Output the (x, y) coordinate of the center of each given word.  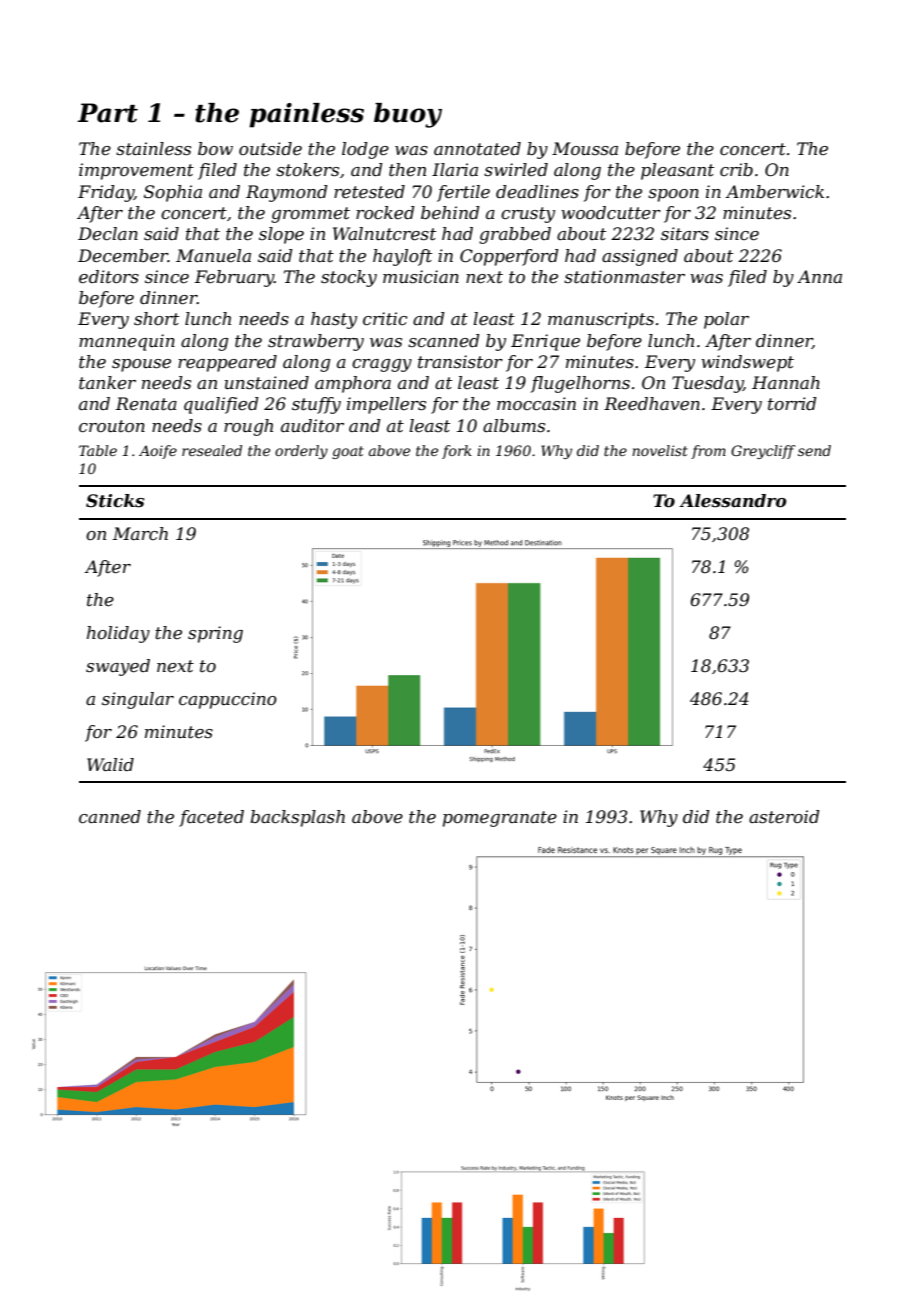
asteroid (784, 817)
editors (109, 277)
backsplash (297, 818)
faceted (211, 818)
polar (726, 320)
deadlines (537, 192)
